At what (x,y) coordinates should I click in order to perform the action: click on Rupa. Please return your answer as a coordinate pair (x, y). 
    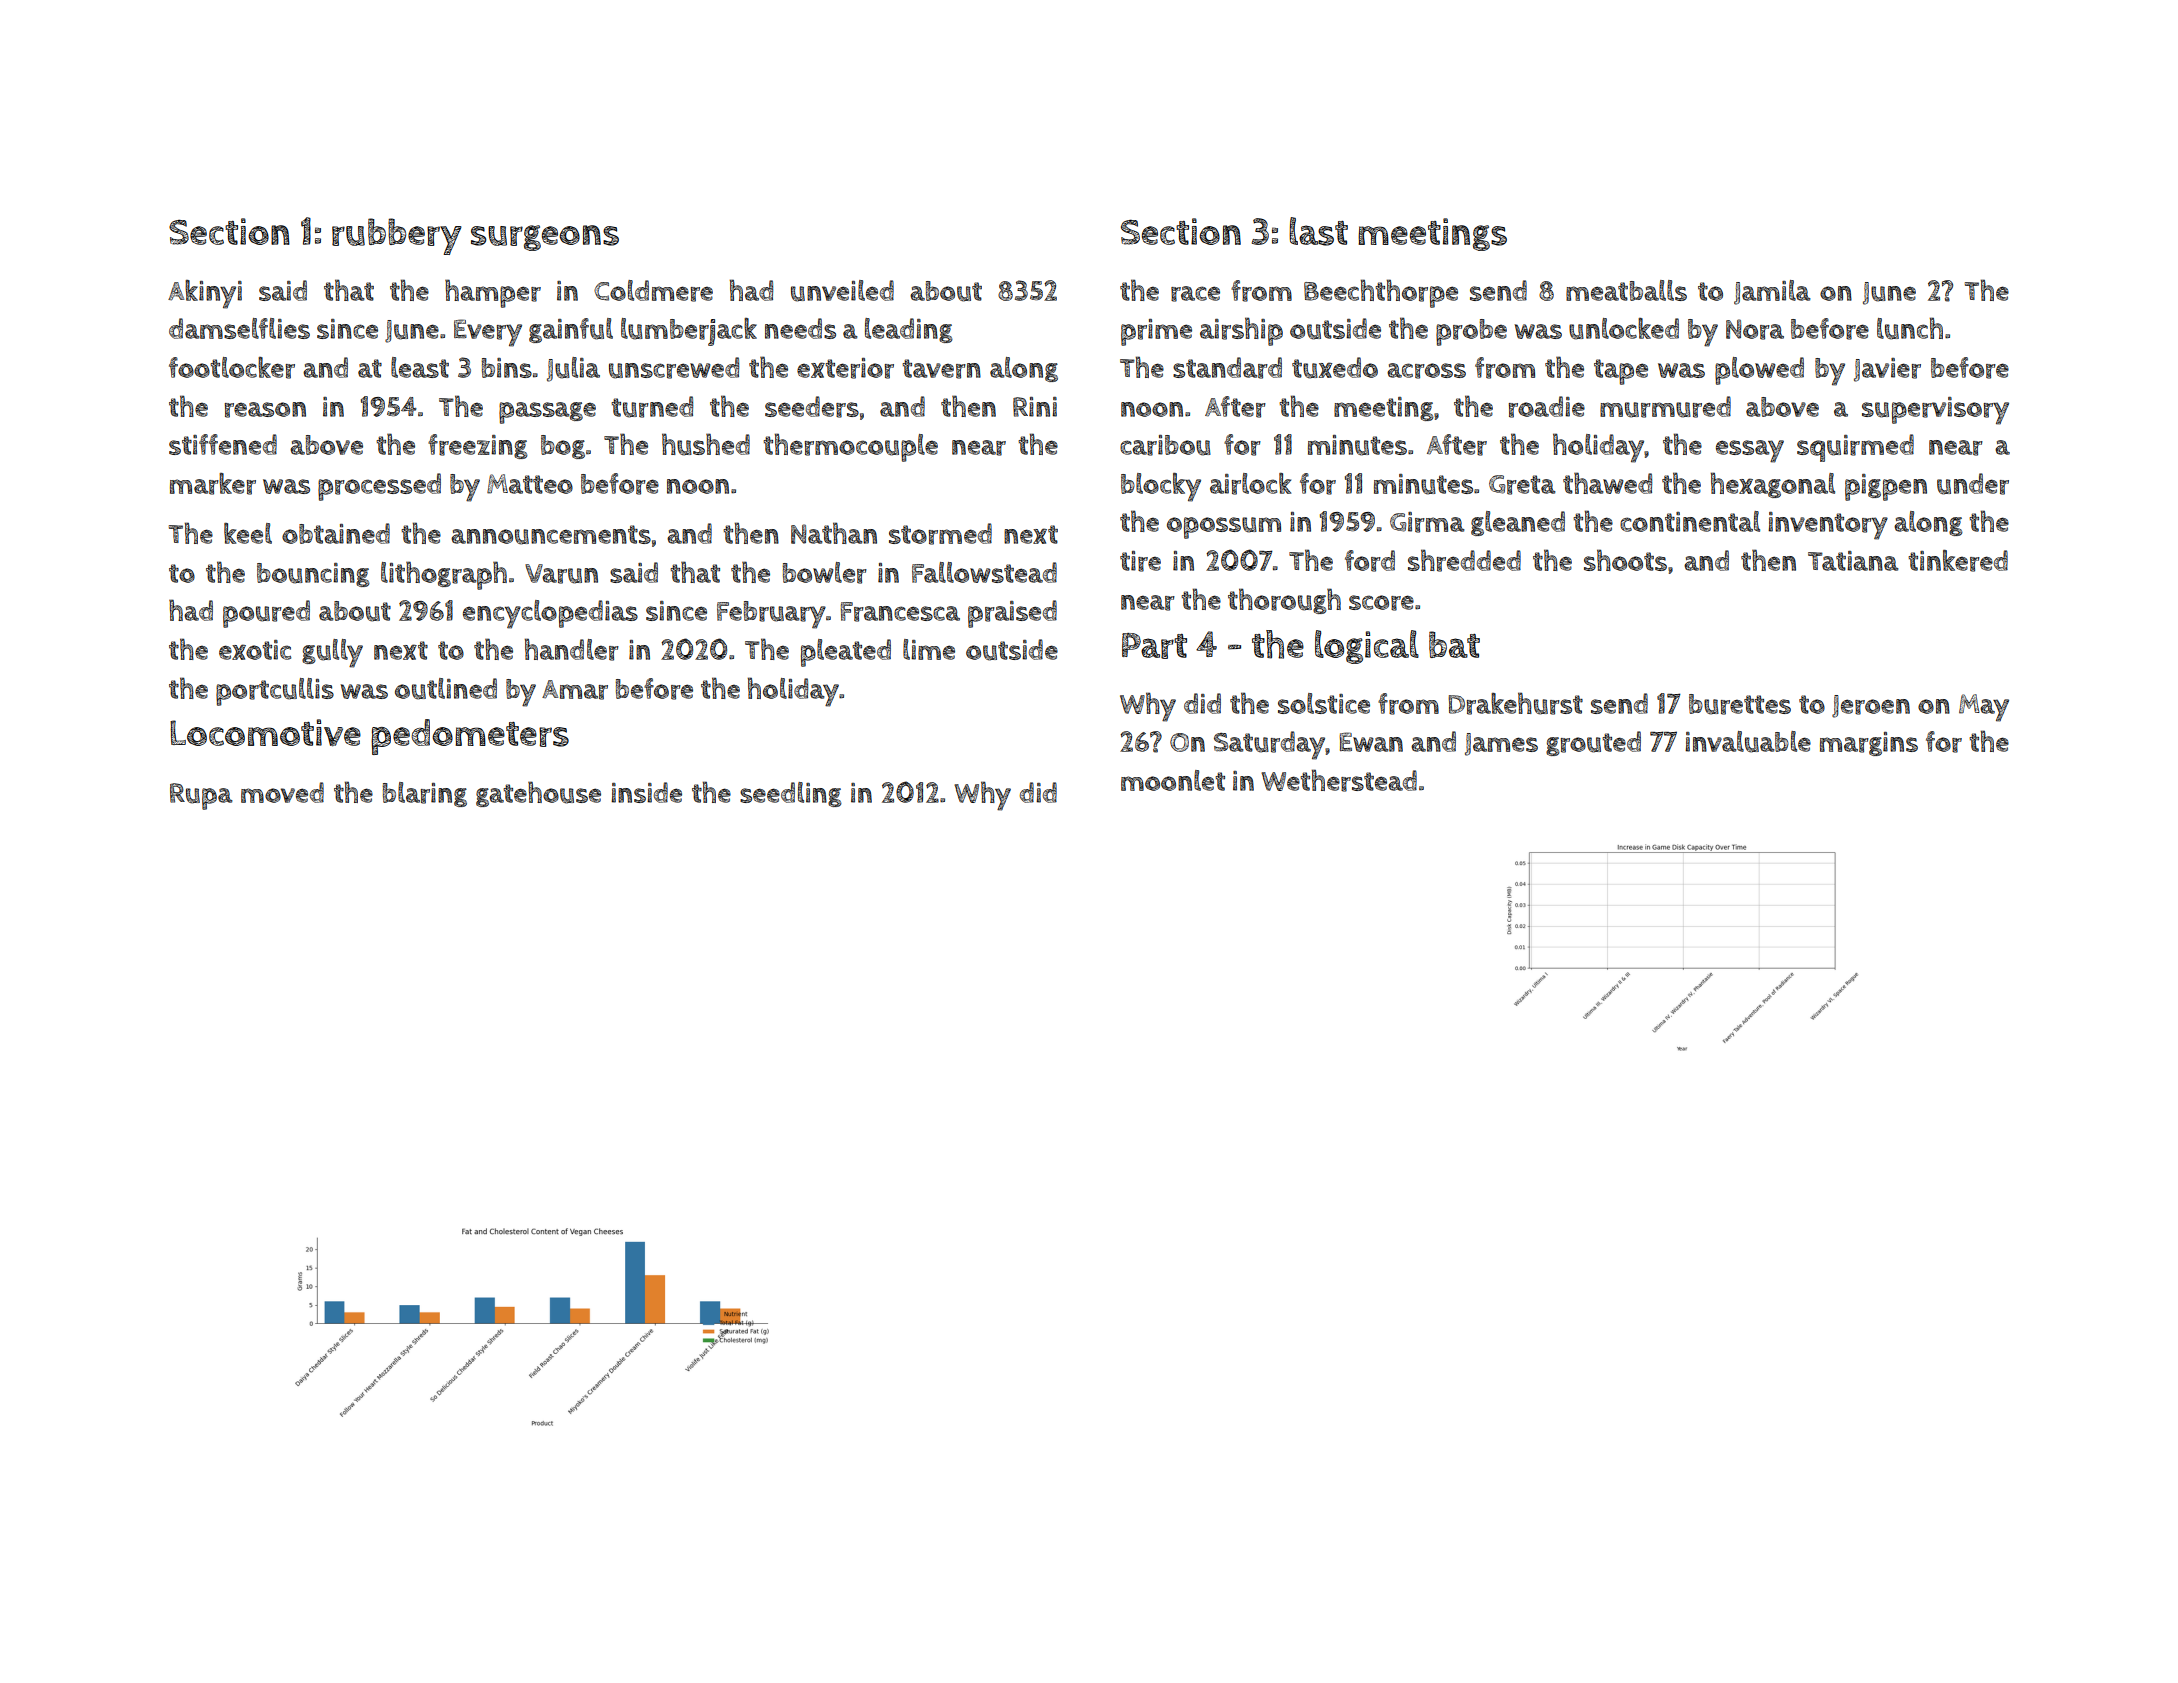
    Looking at the image, I should click on (201, 796).
